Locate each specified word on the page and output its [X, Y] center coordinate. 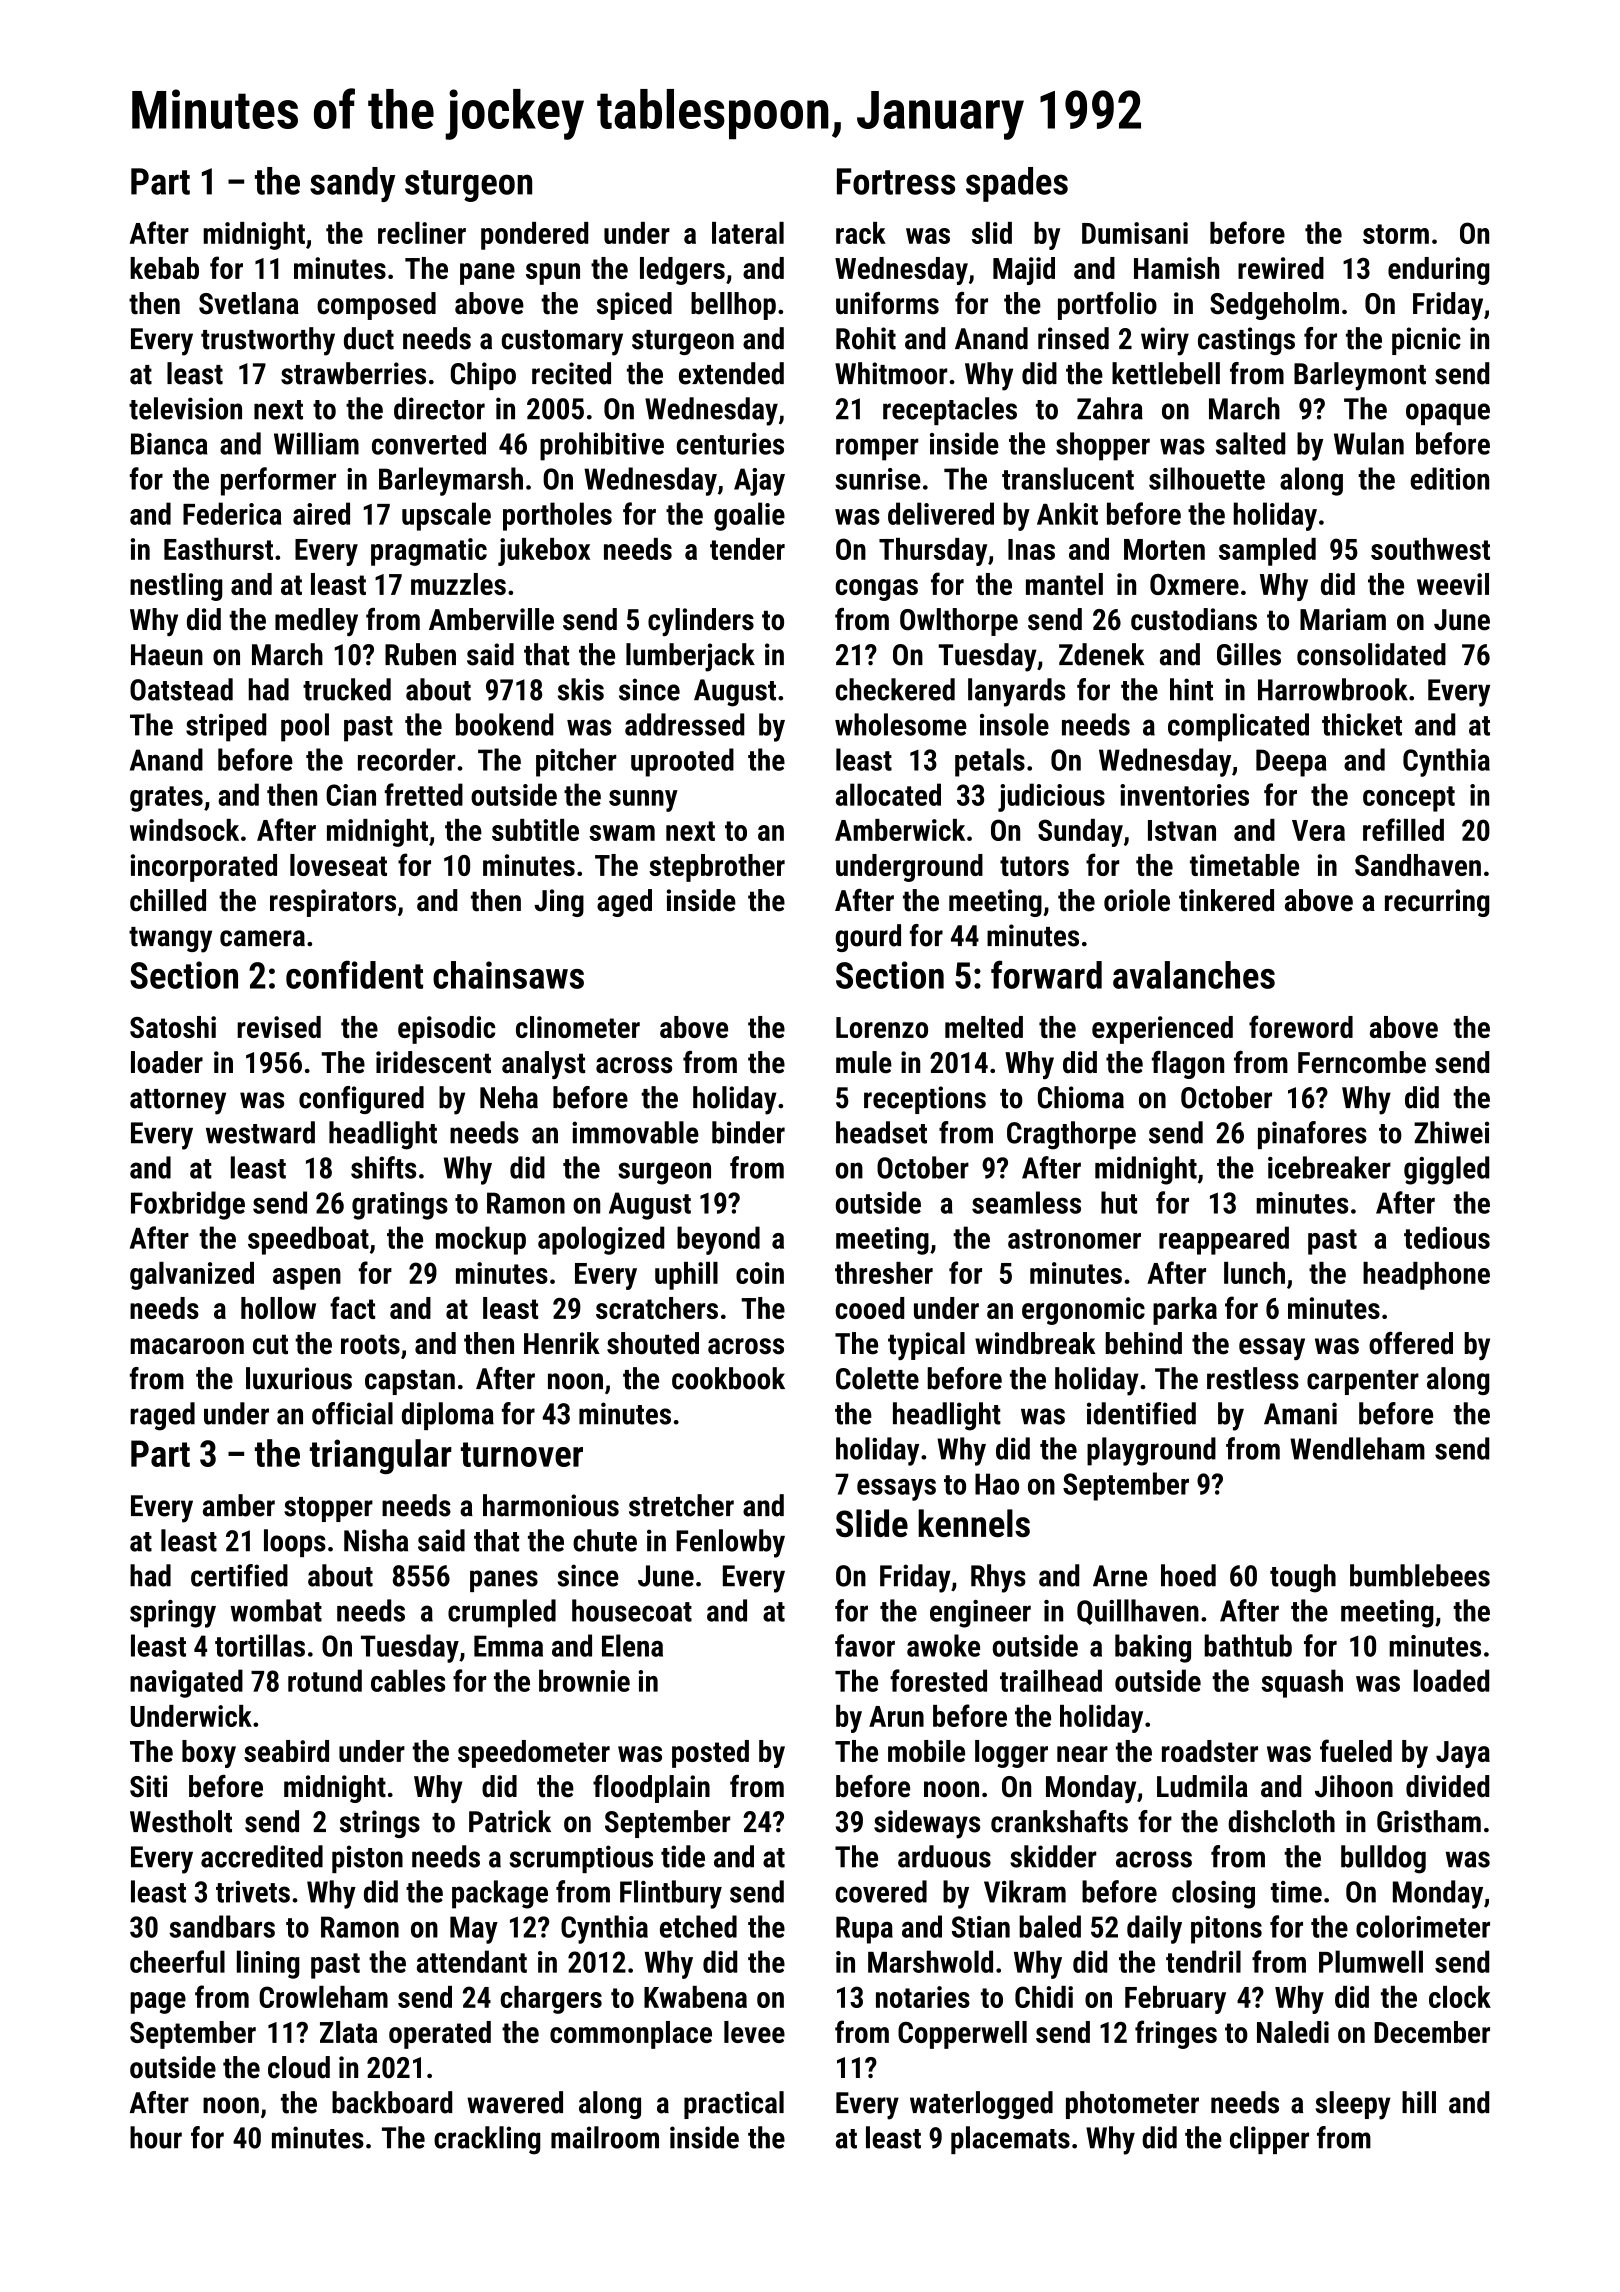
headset [881, 1132]
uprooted [682, 762]
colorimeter [1423, 1926]
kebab [164, 268]
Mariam [1343, 619]
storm [1396, 234]
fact [352, 1307]
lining [268, 1964]
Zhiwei [1451, 1132]
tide [683, 1856]
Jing [559, 903]
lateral [748, 233]
